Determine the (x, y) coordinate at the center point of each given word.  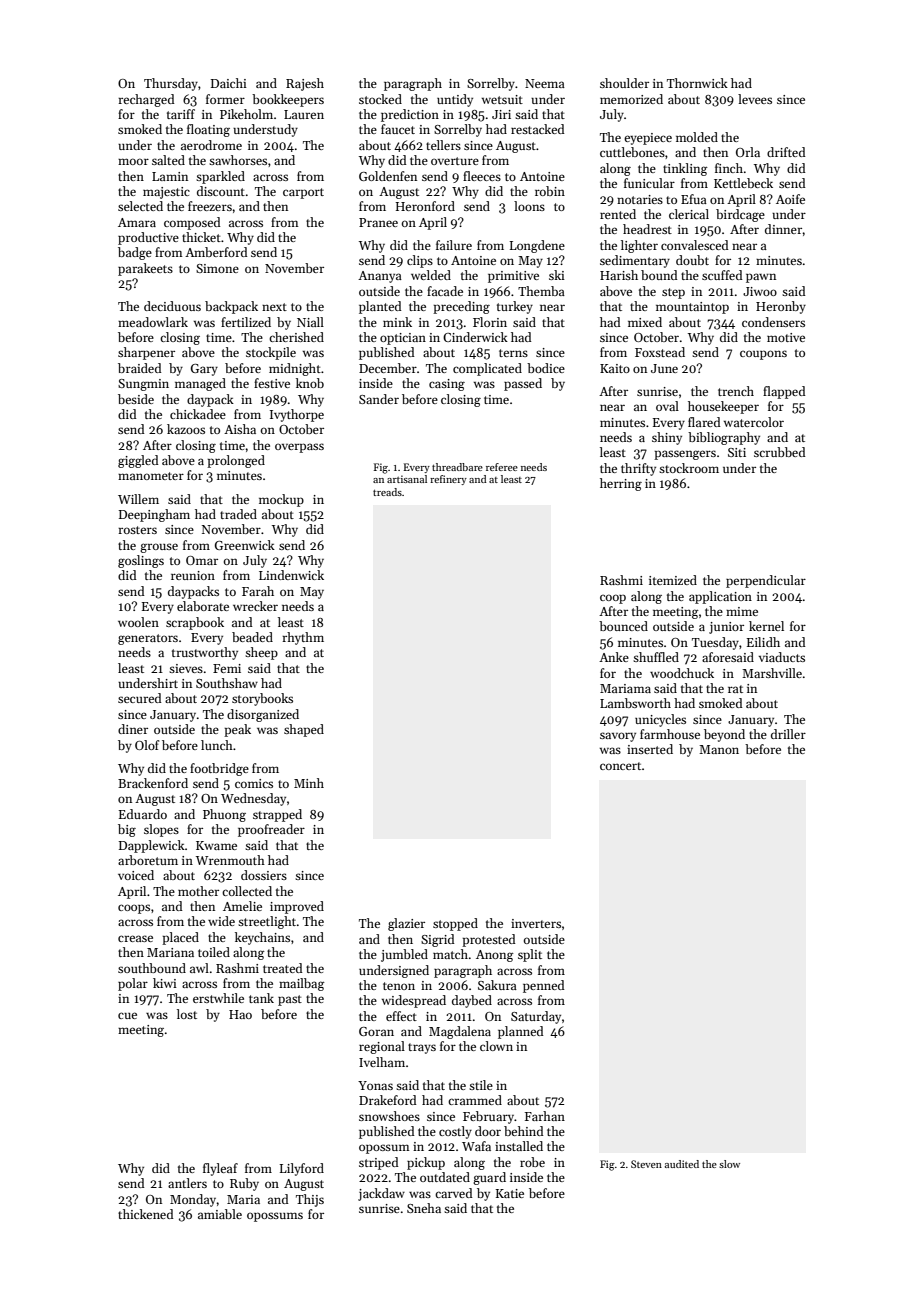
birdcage (740, 215)
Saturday (536, 1017)
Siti (737, 452)
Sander (379, 399)
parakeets (145, 269)
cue (127, 1015)
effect (401, 1016)
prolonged (236, 461)
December (388, 368)
